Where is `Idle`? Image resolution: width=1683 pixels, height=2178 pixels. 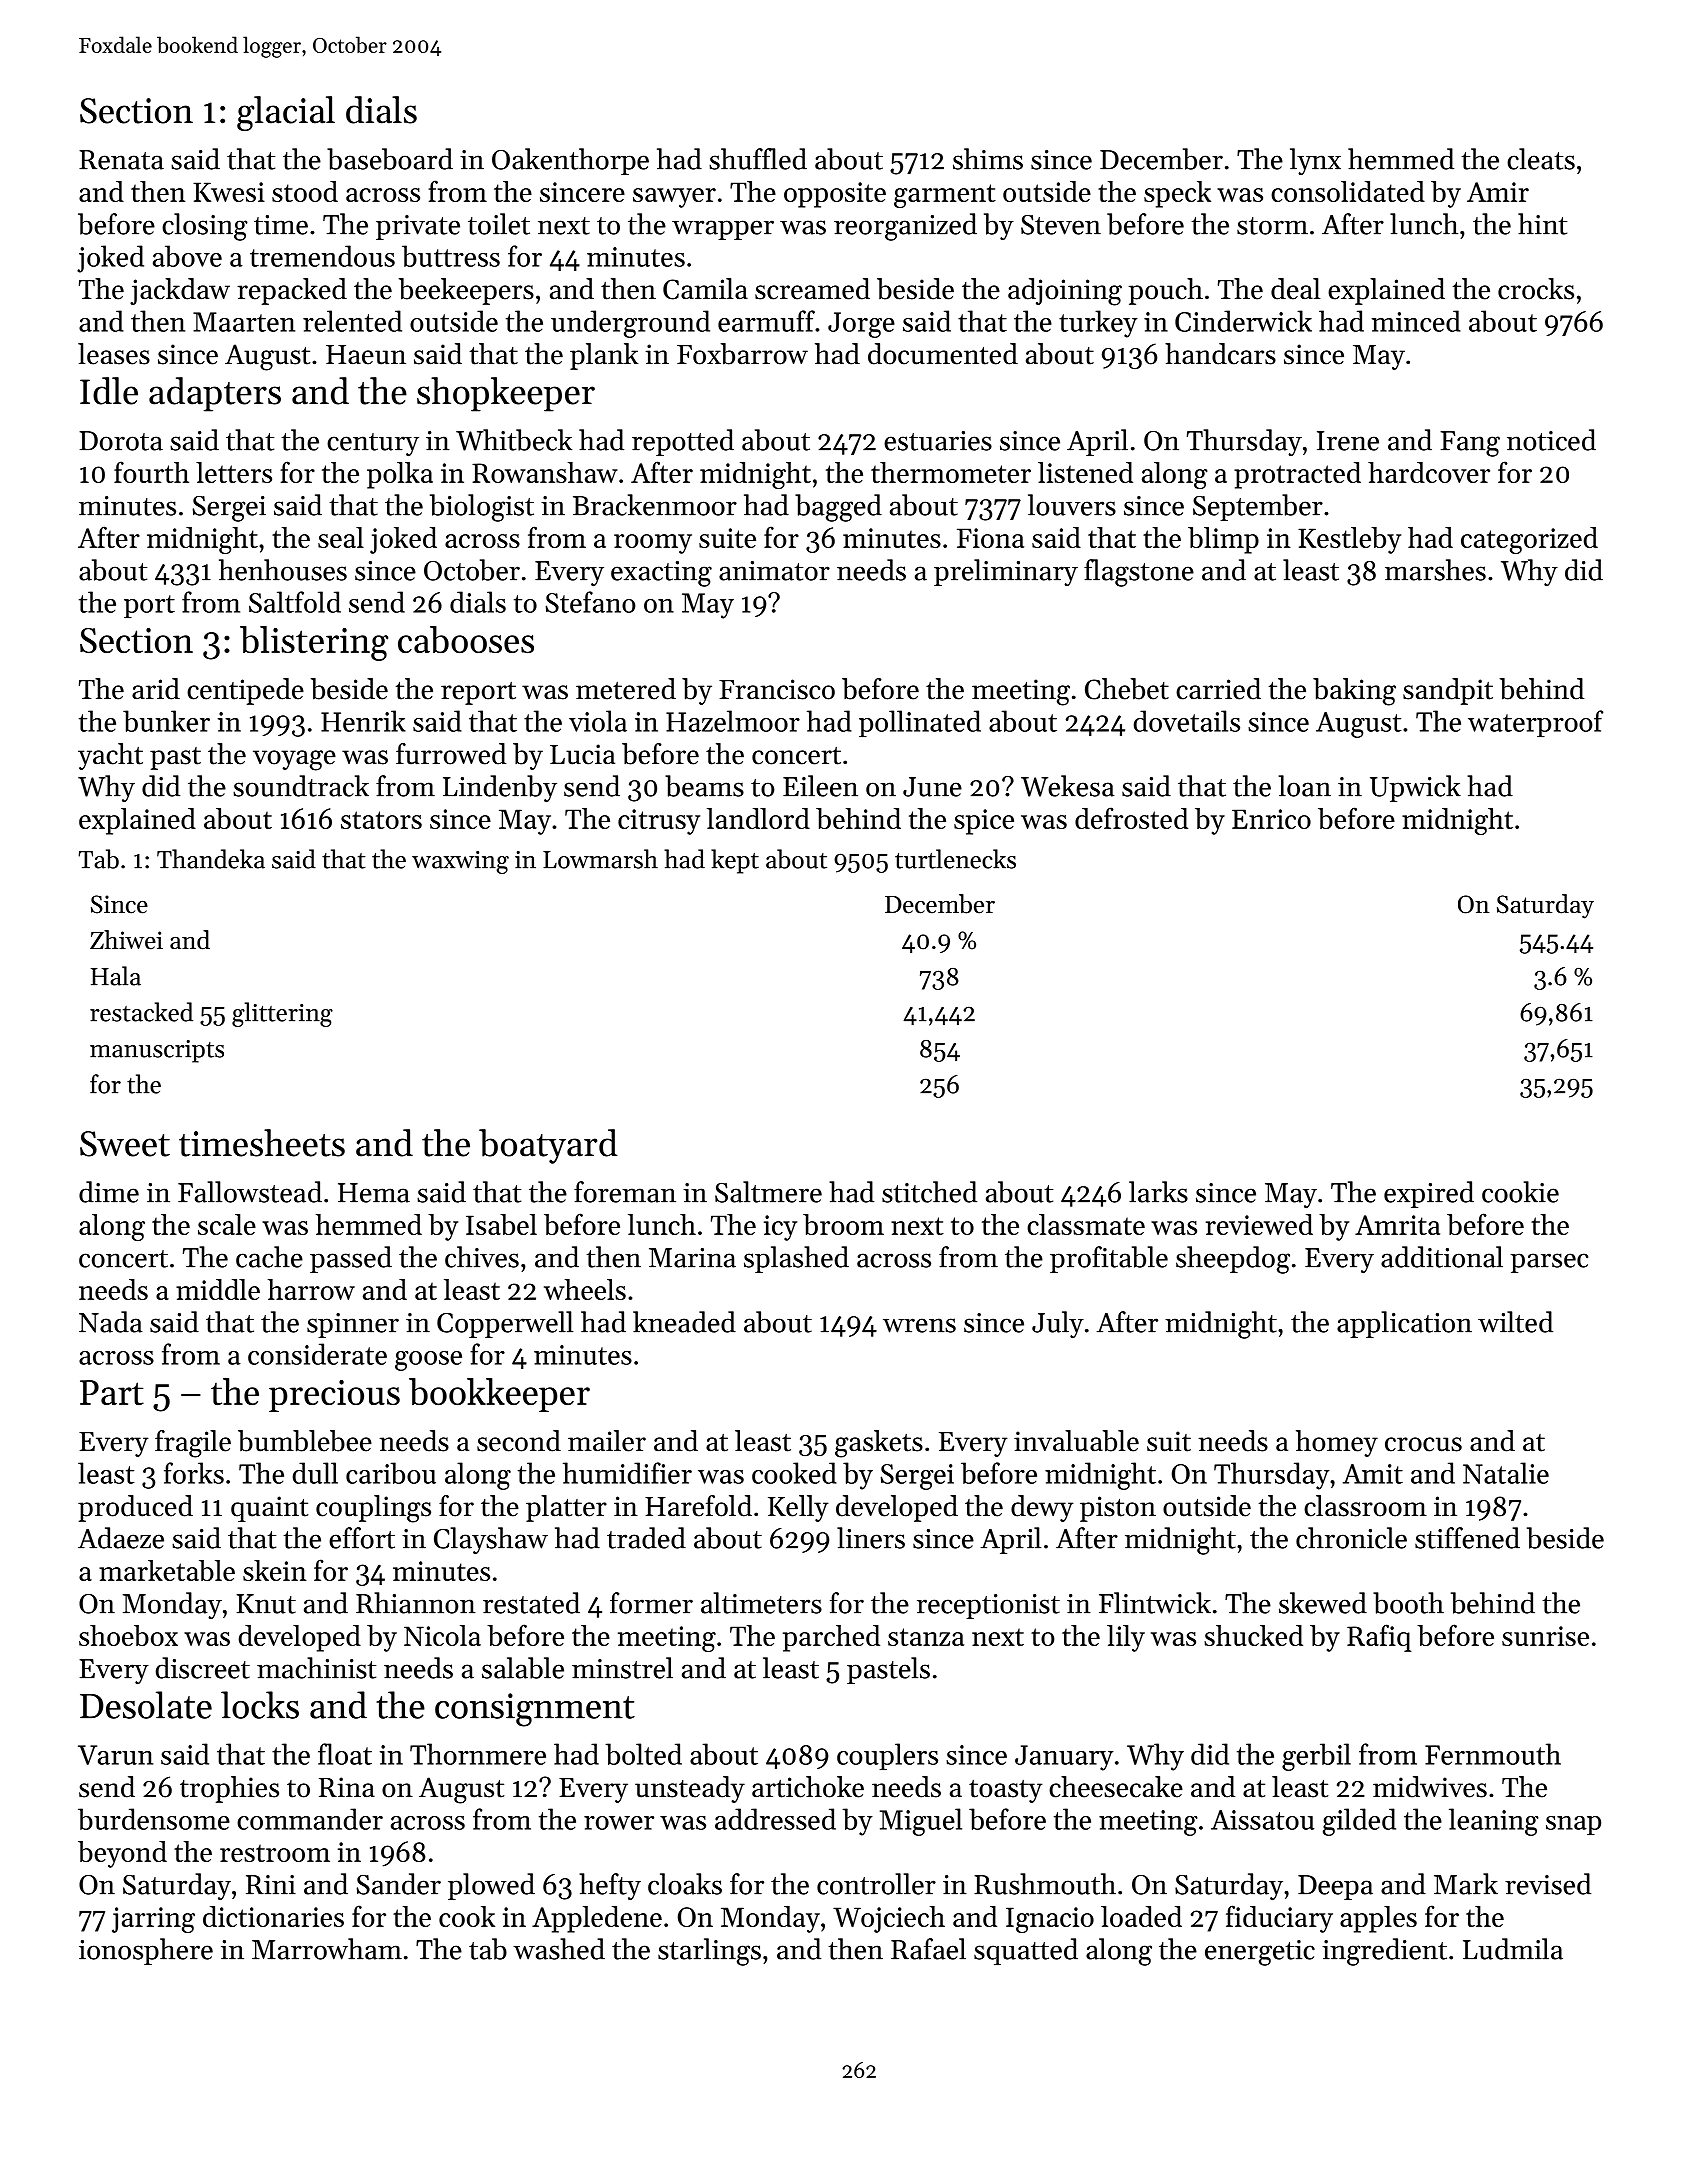
Idle is located at coordinates (109, 391).
